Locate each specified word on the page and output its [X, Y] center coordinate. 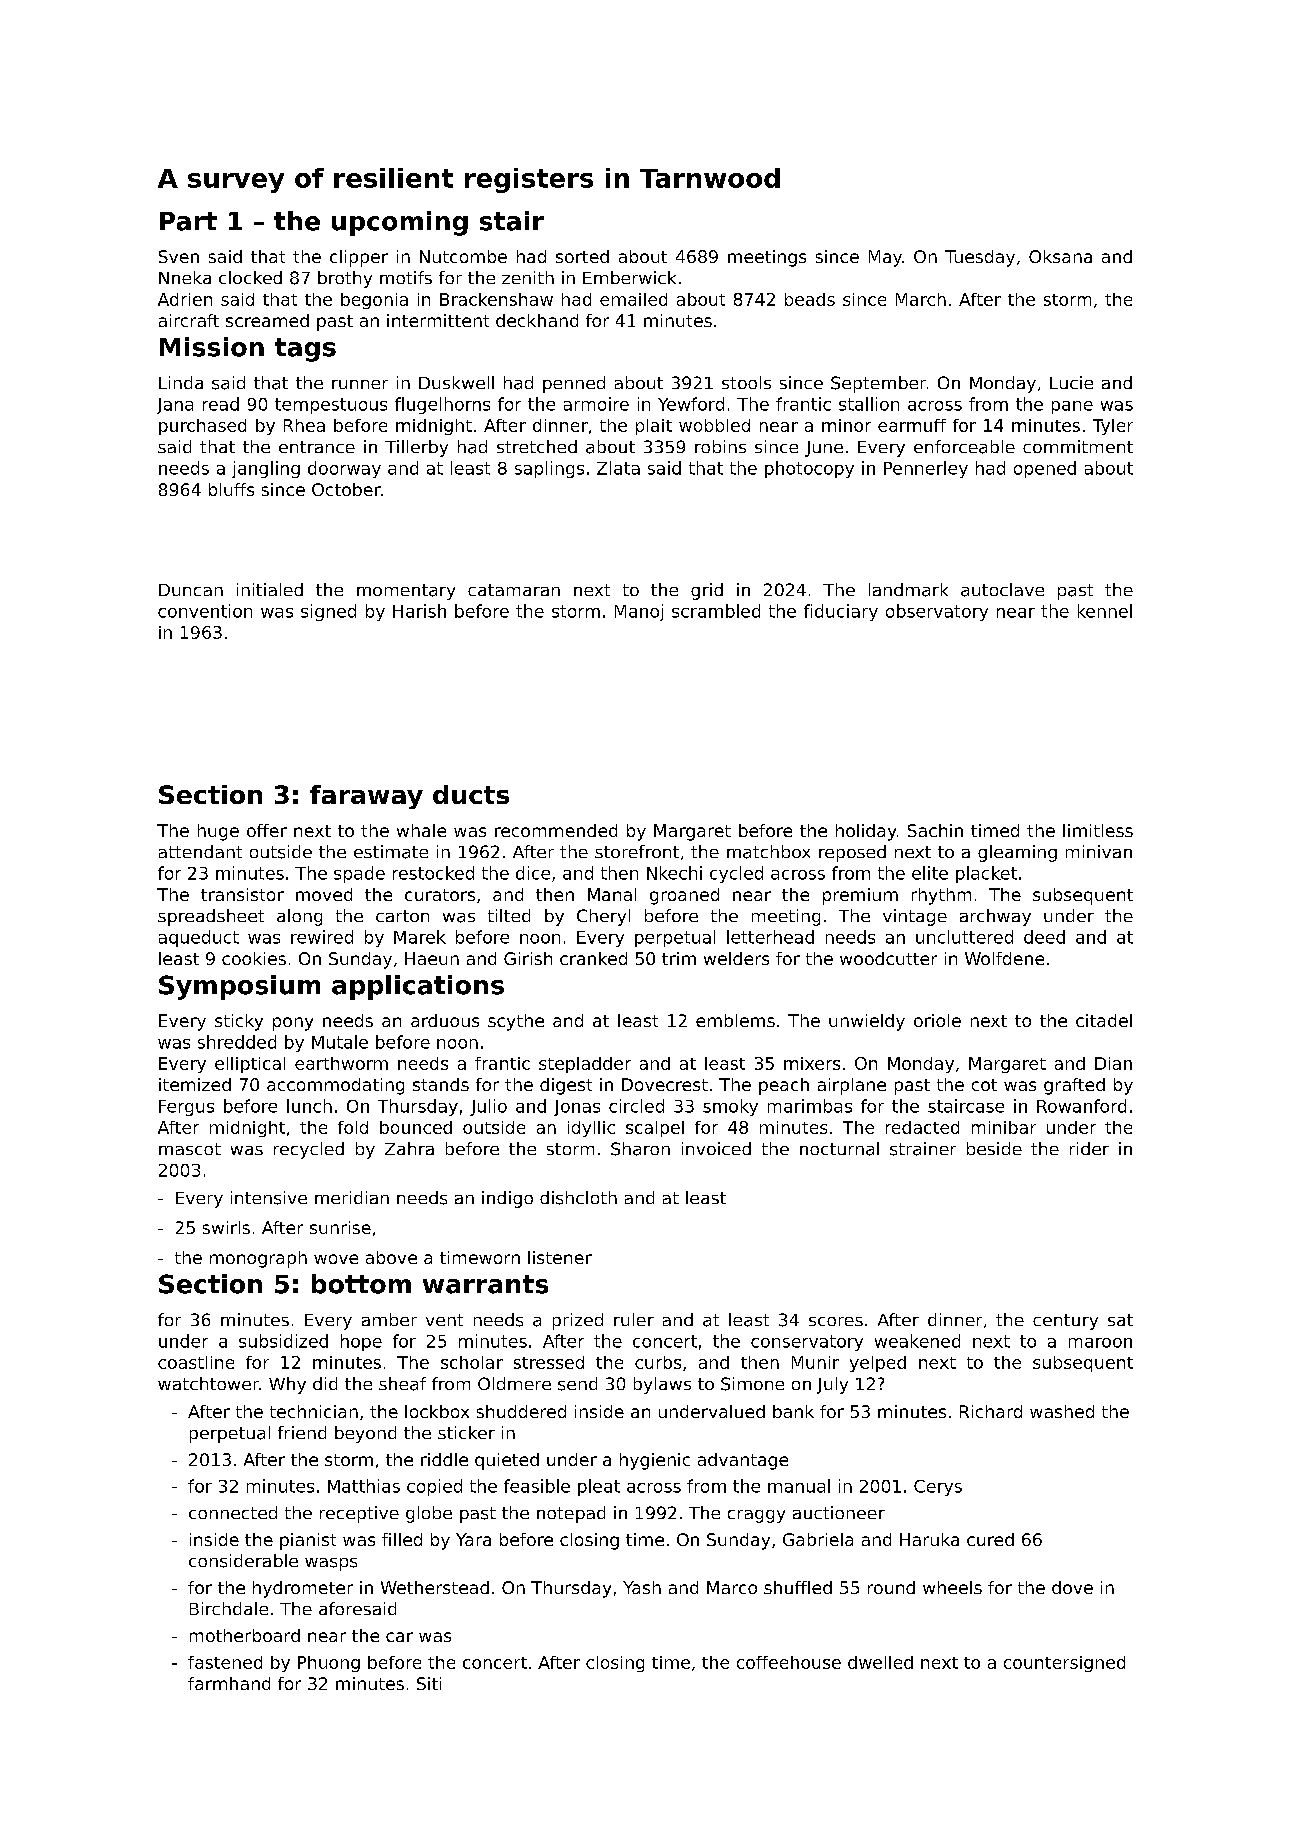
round [891, 1587]
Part [188, 221]
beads [810, 299]
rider [1089, 1148]
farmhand [229, 1683]
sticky [239, 1022]
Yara [473, 1539]
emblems [735, 1020]
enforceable [964, 447]
